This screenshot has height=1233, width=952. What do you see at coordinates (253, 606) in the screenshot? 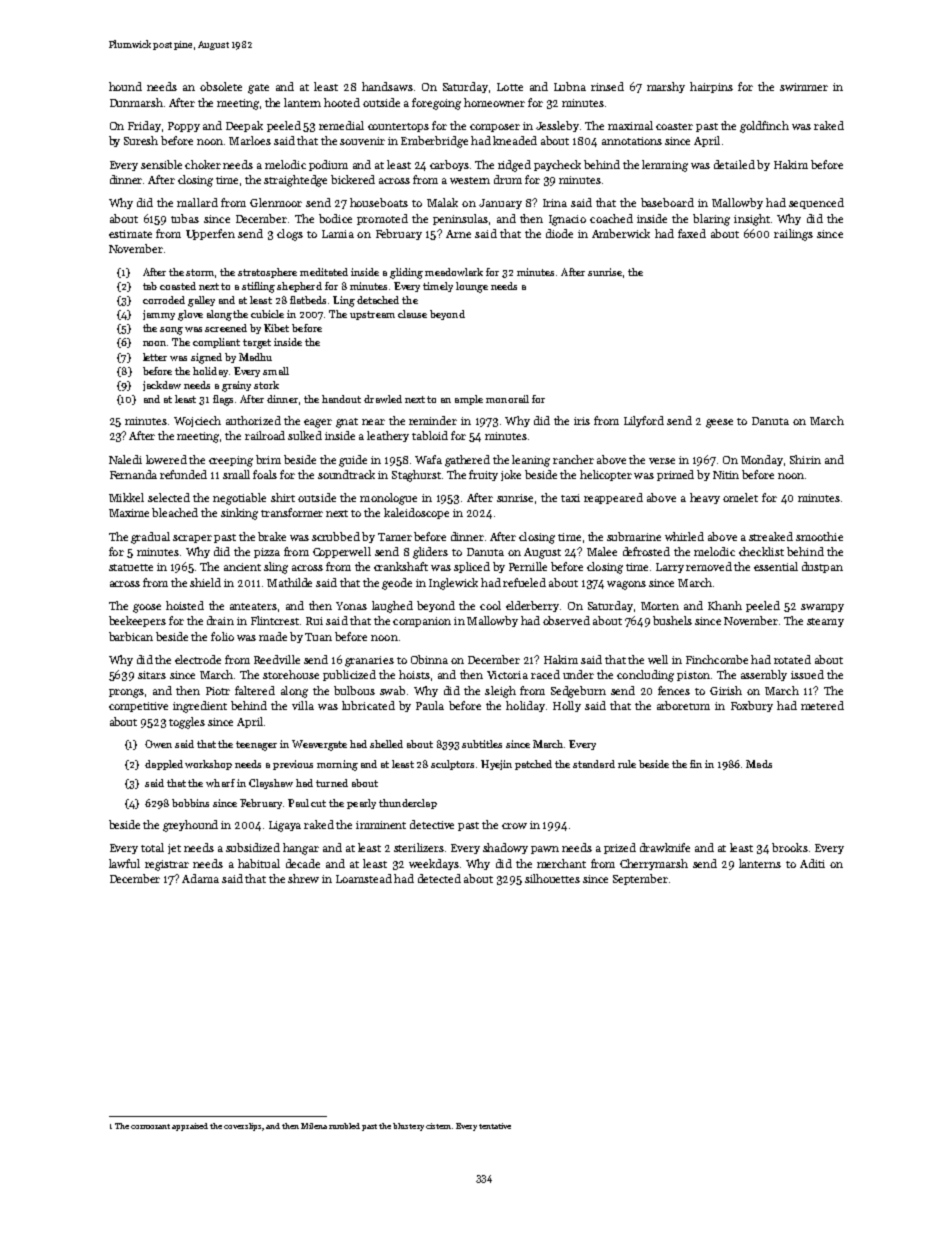
I see `anteaters` at bounding box center [253, 606].
